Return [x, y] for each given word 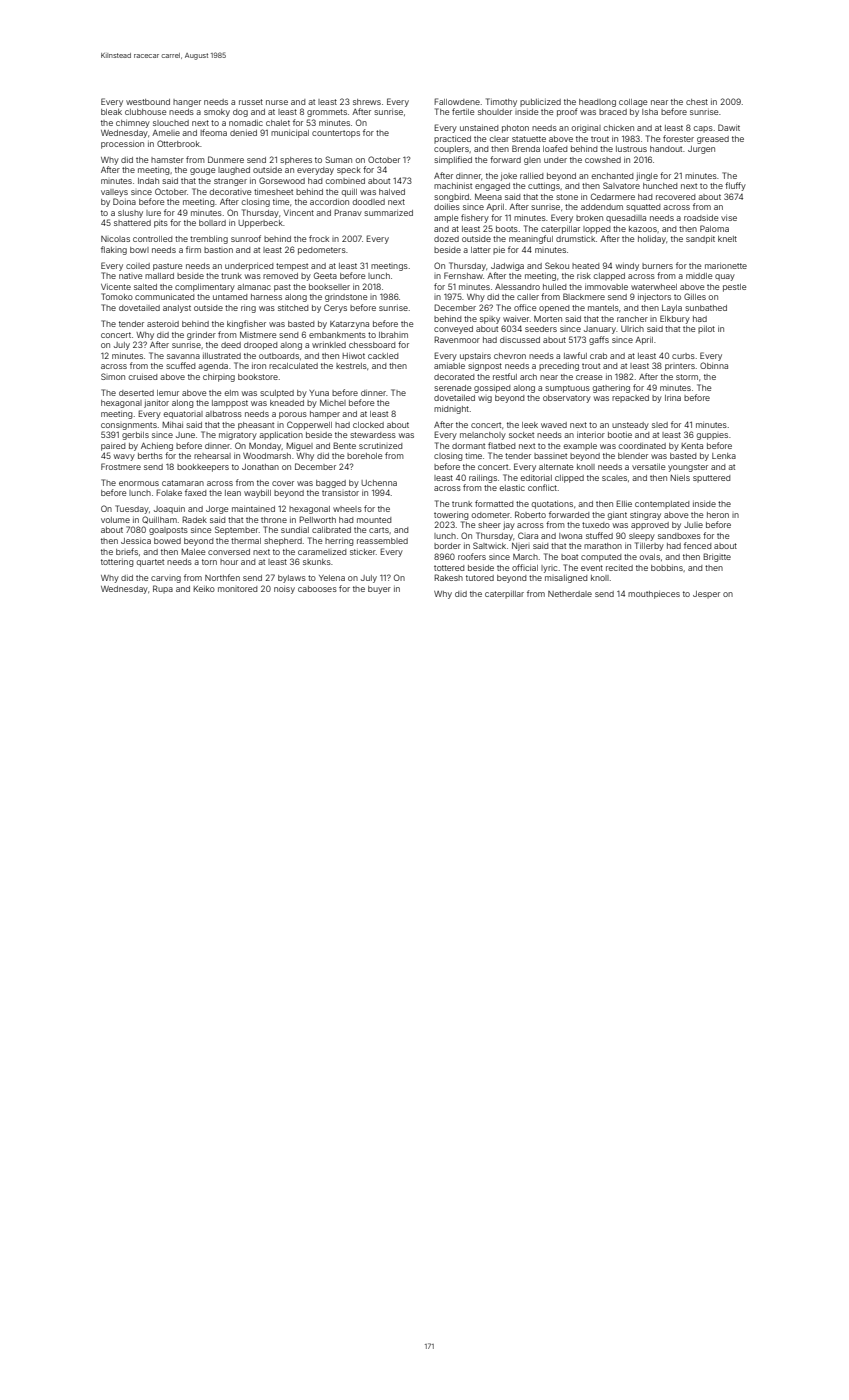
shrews [367, 102]
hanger [187, 103]
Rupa [163, 589]
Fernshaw [463, 275]
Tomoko [117, 296]
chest [697, 102]
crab [598, 356]
